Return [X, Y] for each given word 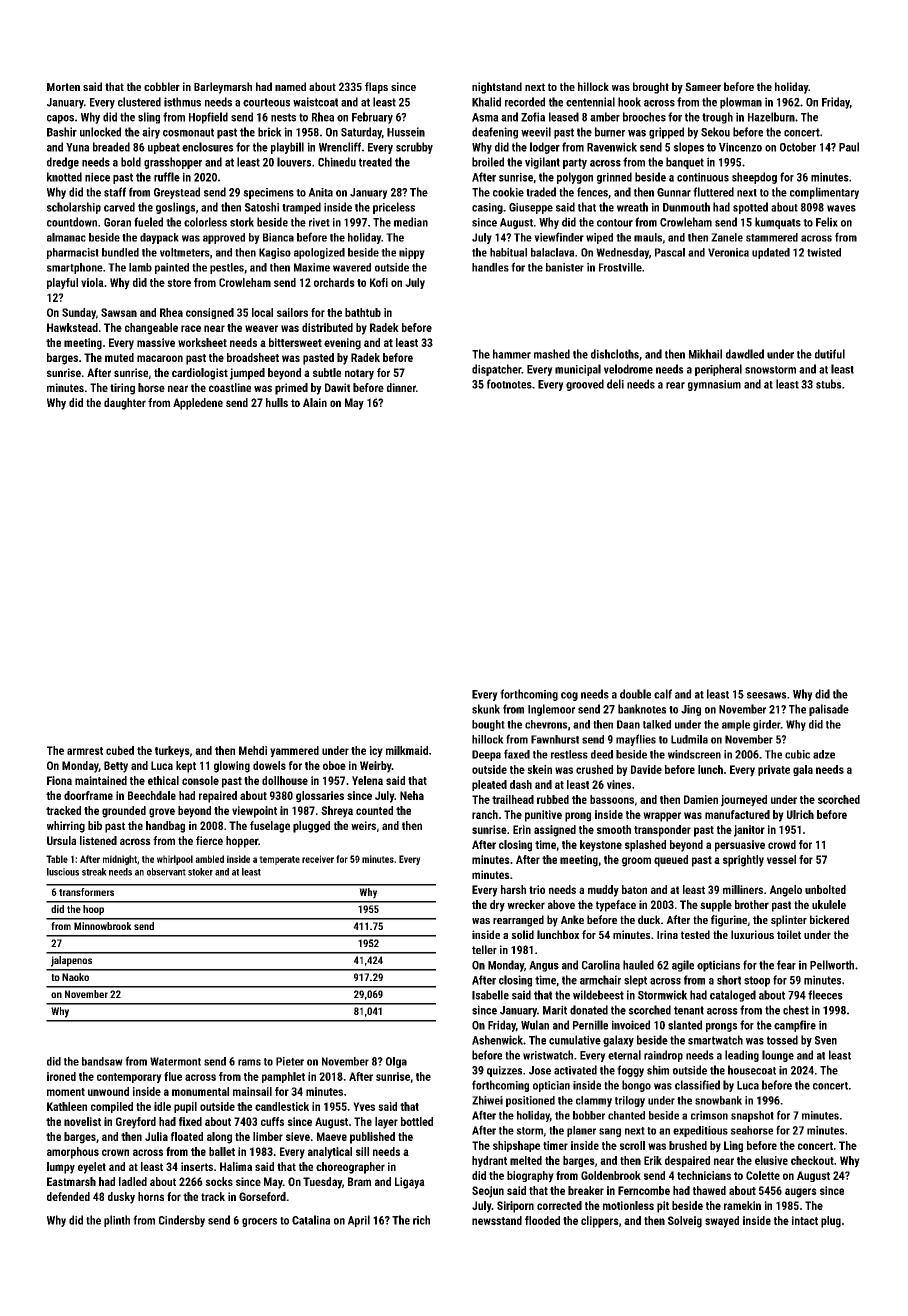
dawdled [745, 354]
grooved [585, 385]
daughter [125, 404]
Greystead [177, 193]
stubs [829, 384]
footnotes [509, 384]
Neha [412, 795]
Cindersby [182, 1221]
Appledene [198, 404]
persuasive [740, 846]
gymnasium [714, 385]
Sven [826, 1040]
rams [249, 1062]
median [411, 222]
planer [581, 1131]
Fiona [59, 780]
